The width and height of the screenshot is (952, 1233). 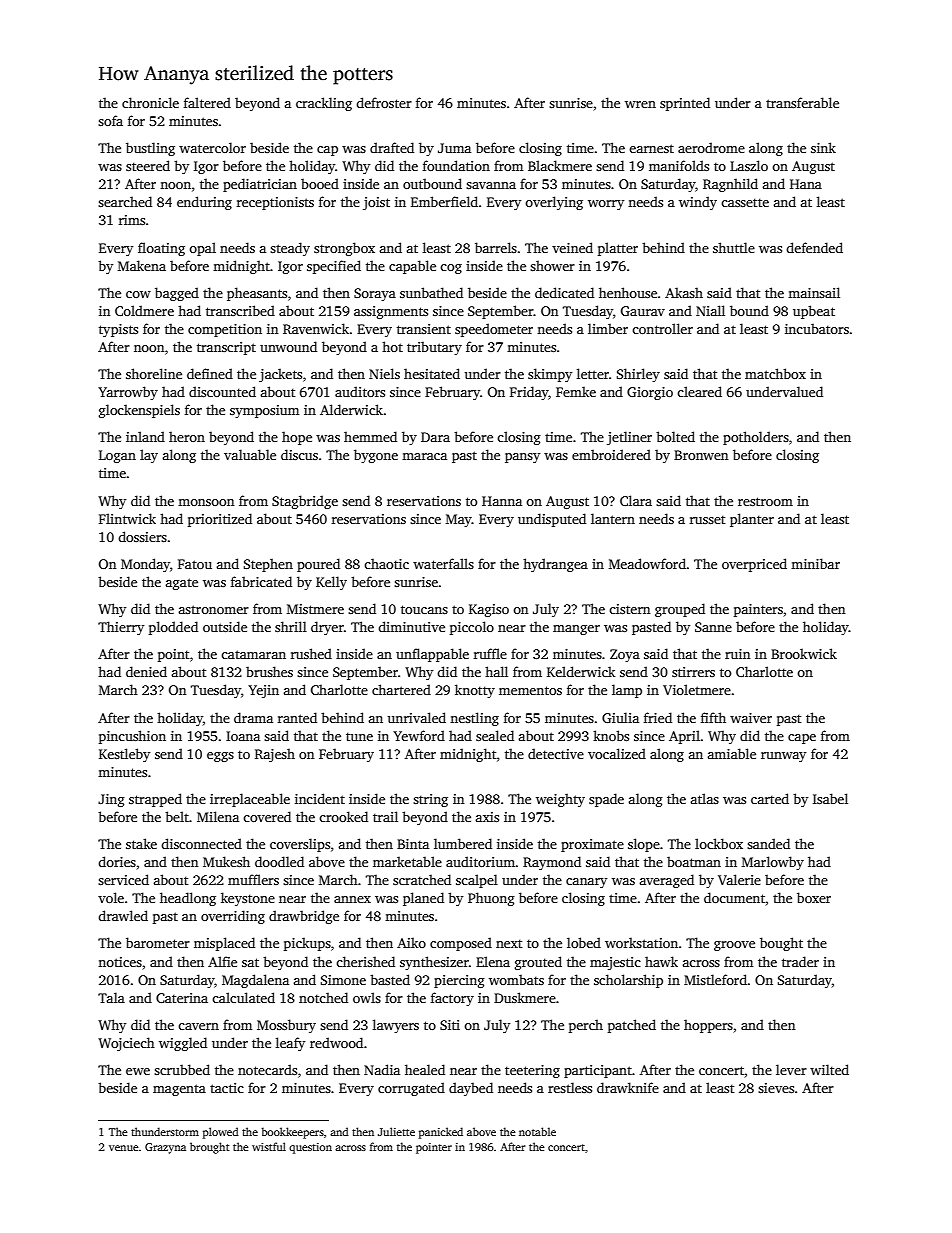 What do you see at coordinates (806, 184) in the screenshot?
I see `Hana` at bounding box center [806, 184].
